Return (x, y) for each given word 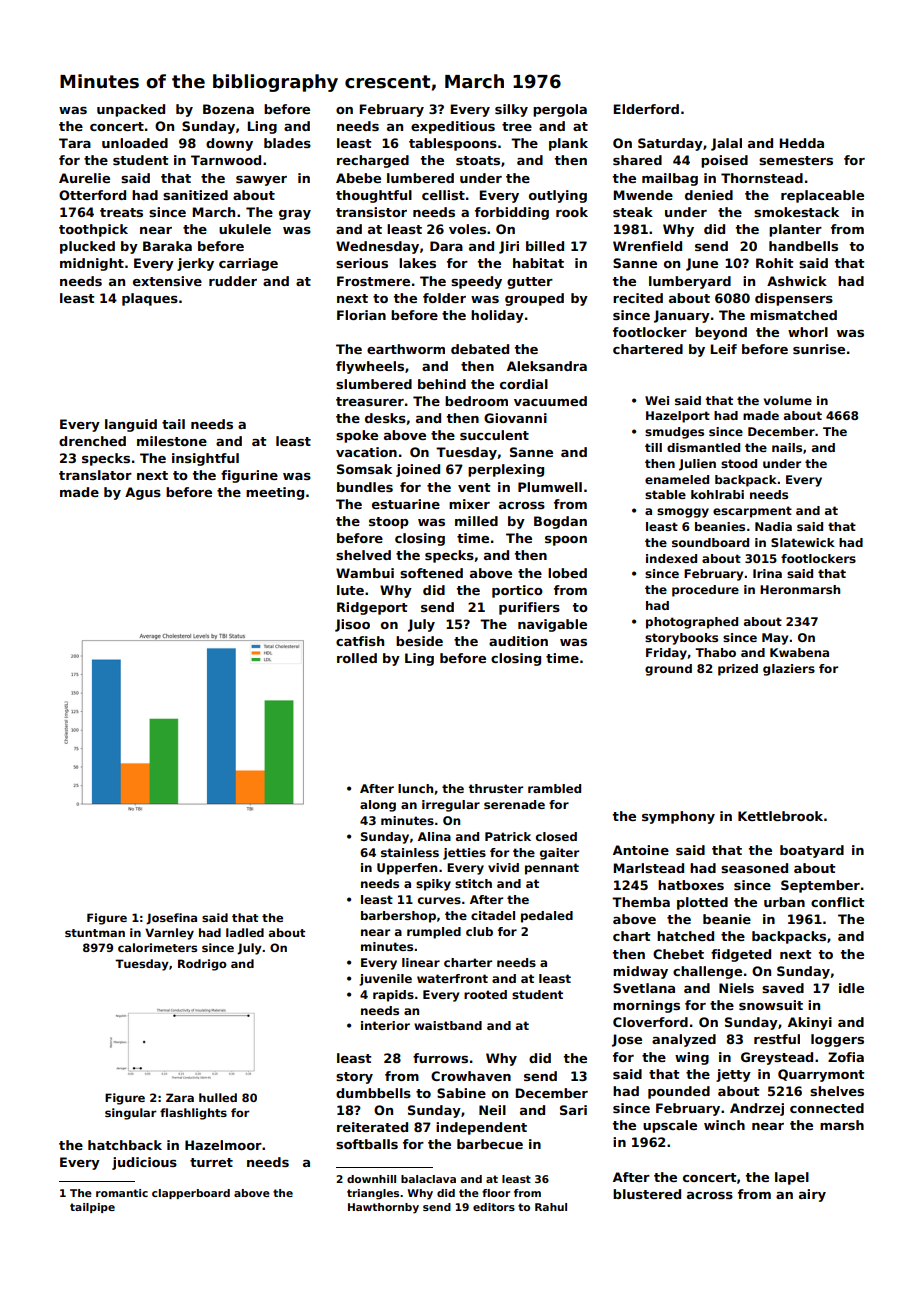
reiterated (372, 1127)
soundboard (710, 542)
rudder (233, 281)
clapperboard (191, 1194)
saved (783, 988)
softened (431, 573)
